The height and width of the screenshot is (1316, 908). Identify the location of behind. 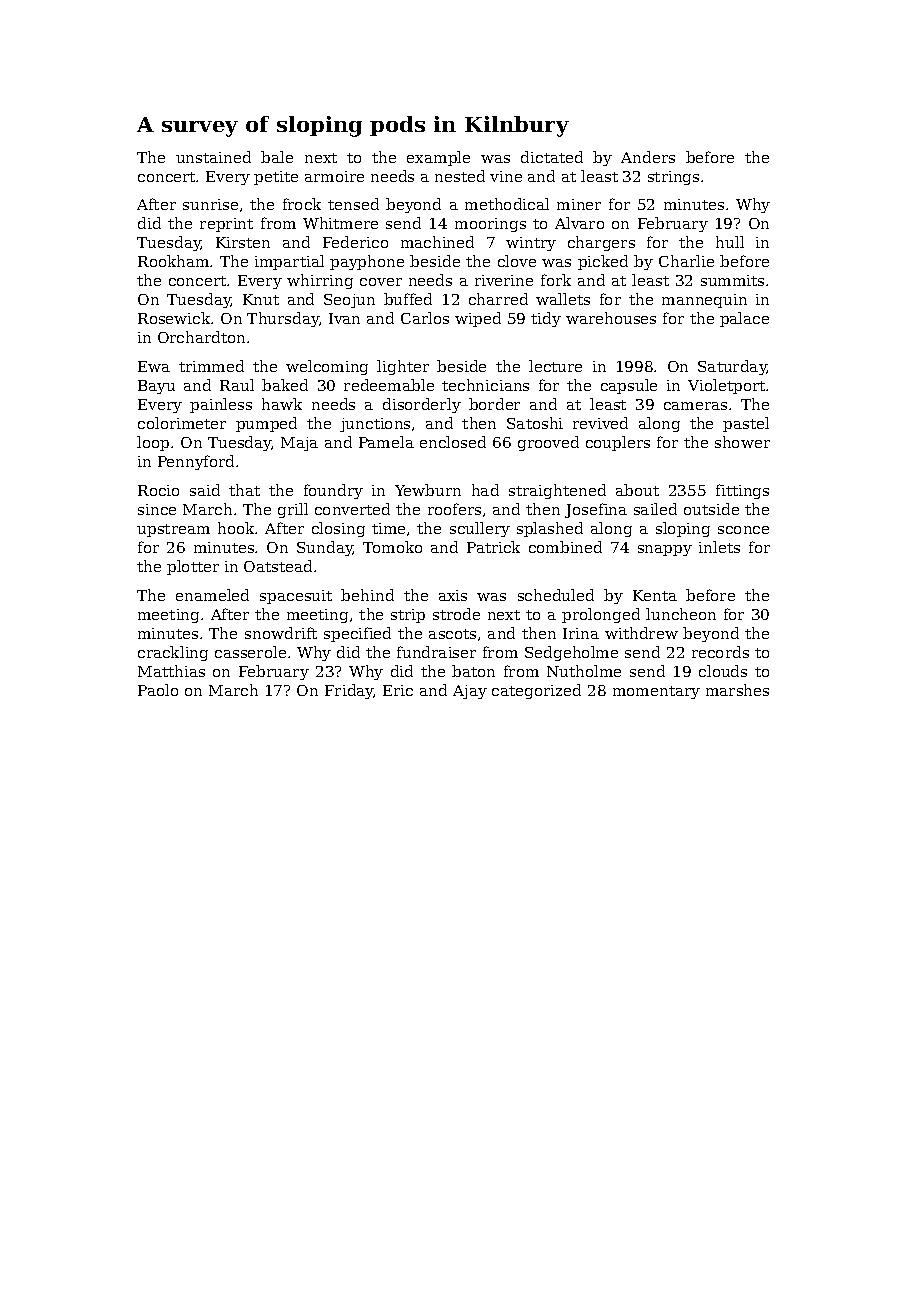
(367, 595).
